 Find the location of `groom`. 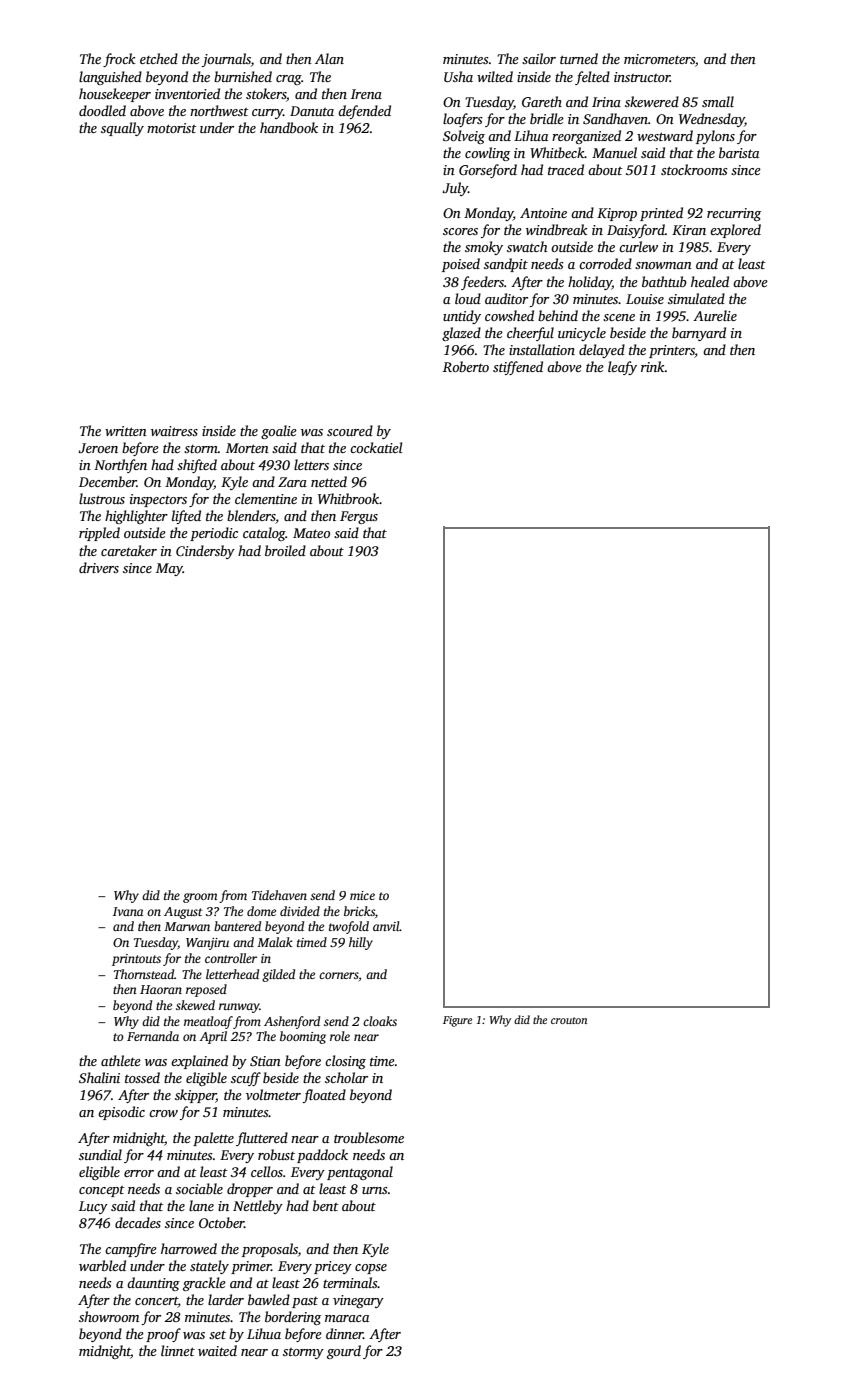

groom is located at coordinates (200, 898).
